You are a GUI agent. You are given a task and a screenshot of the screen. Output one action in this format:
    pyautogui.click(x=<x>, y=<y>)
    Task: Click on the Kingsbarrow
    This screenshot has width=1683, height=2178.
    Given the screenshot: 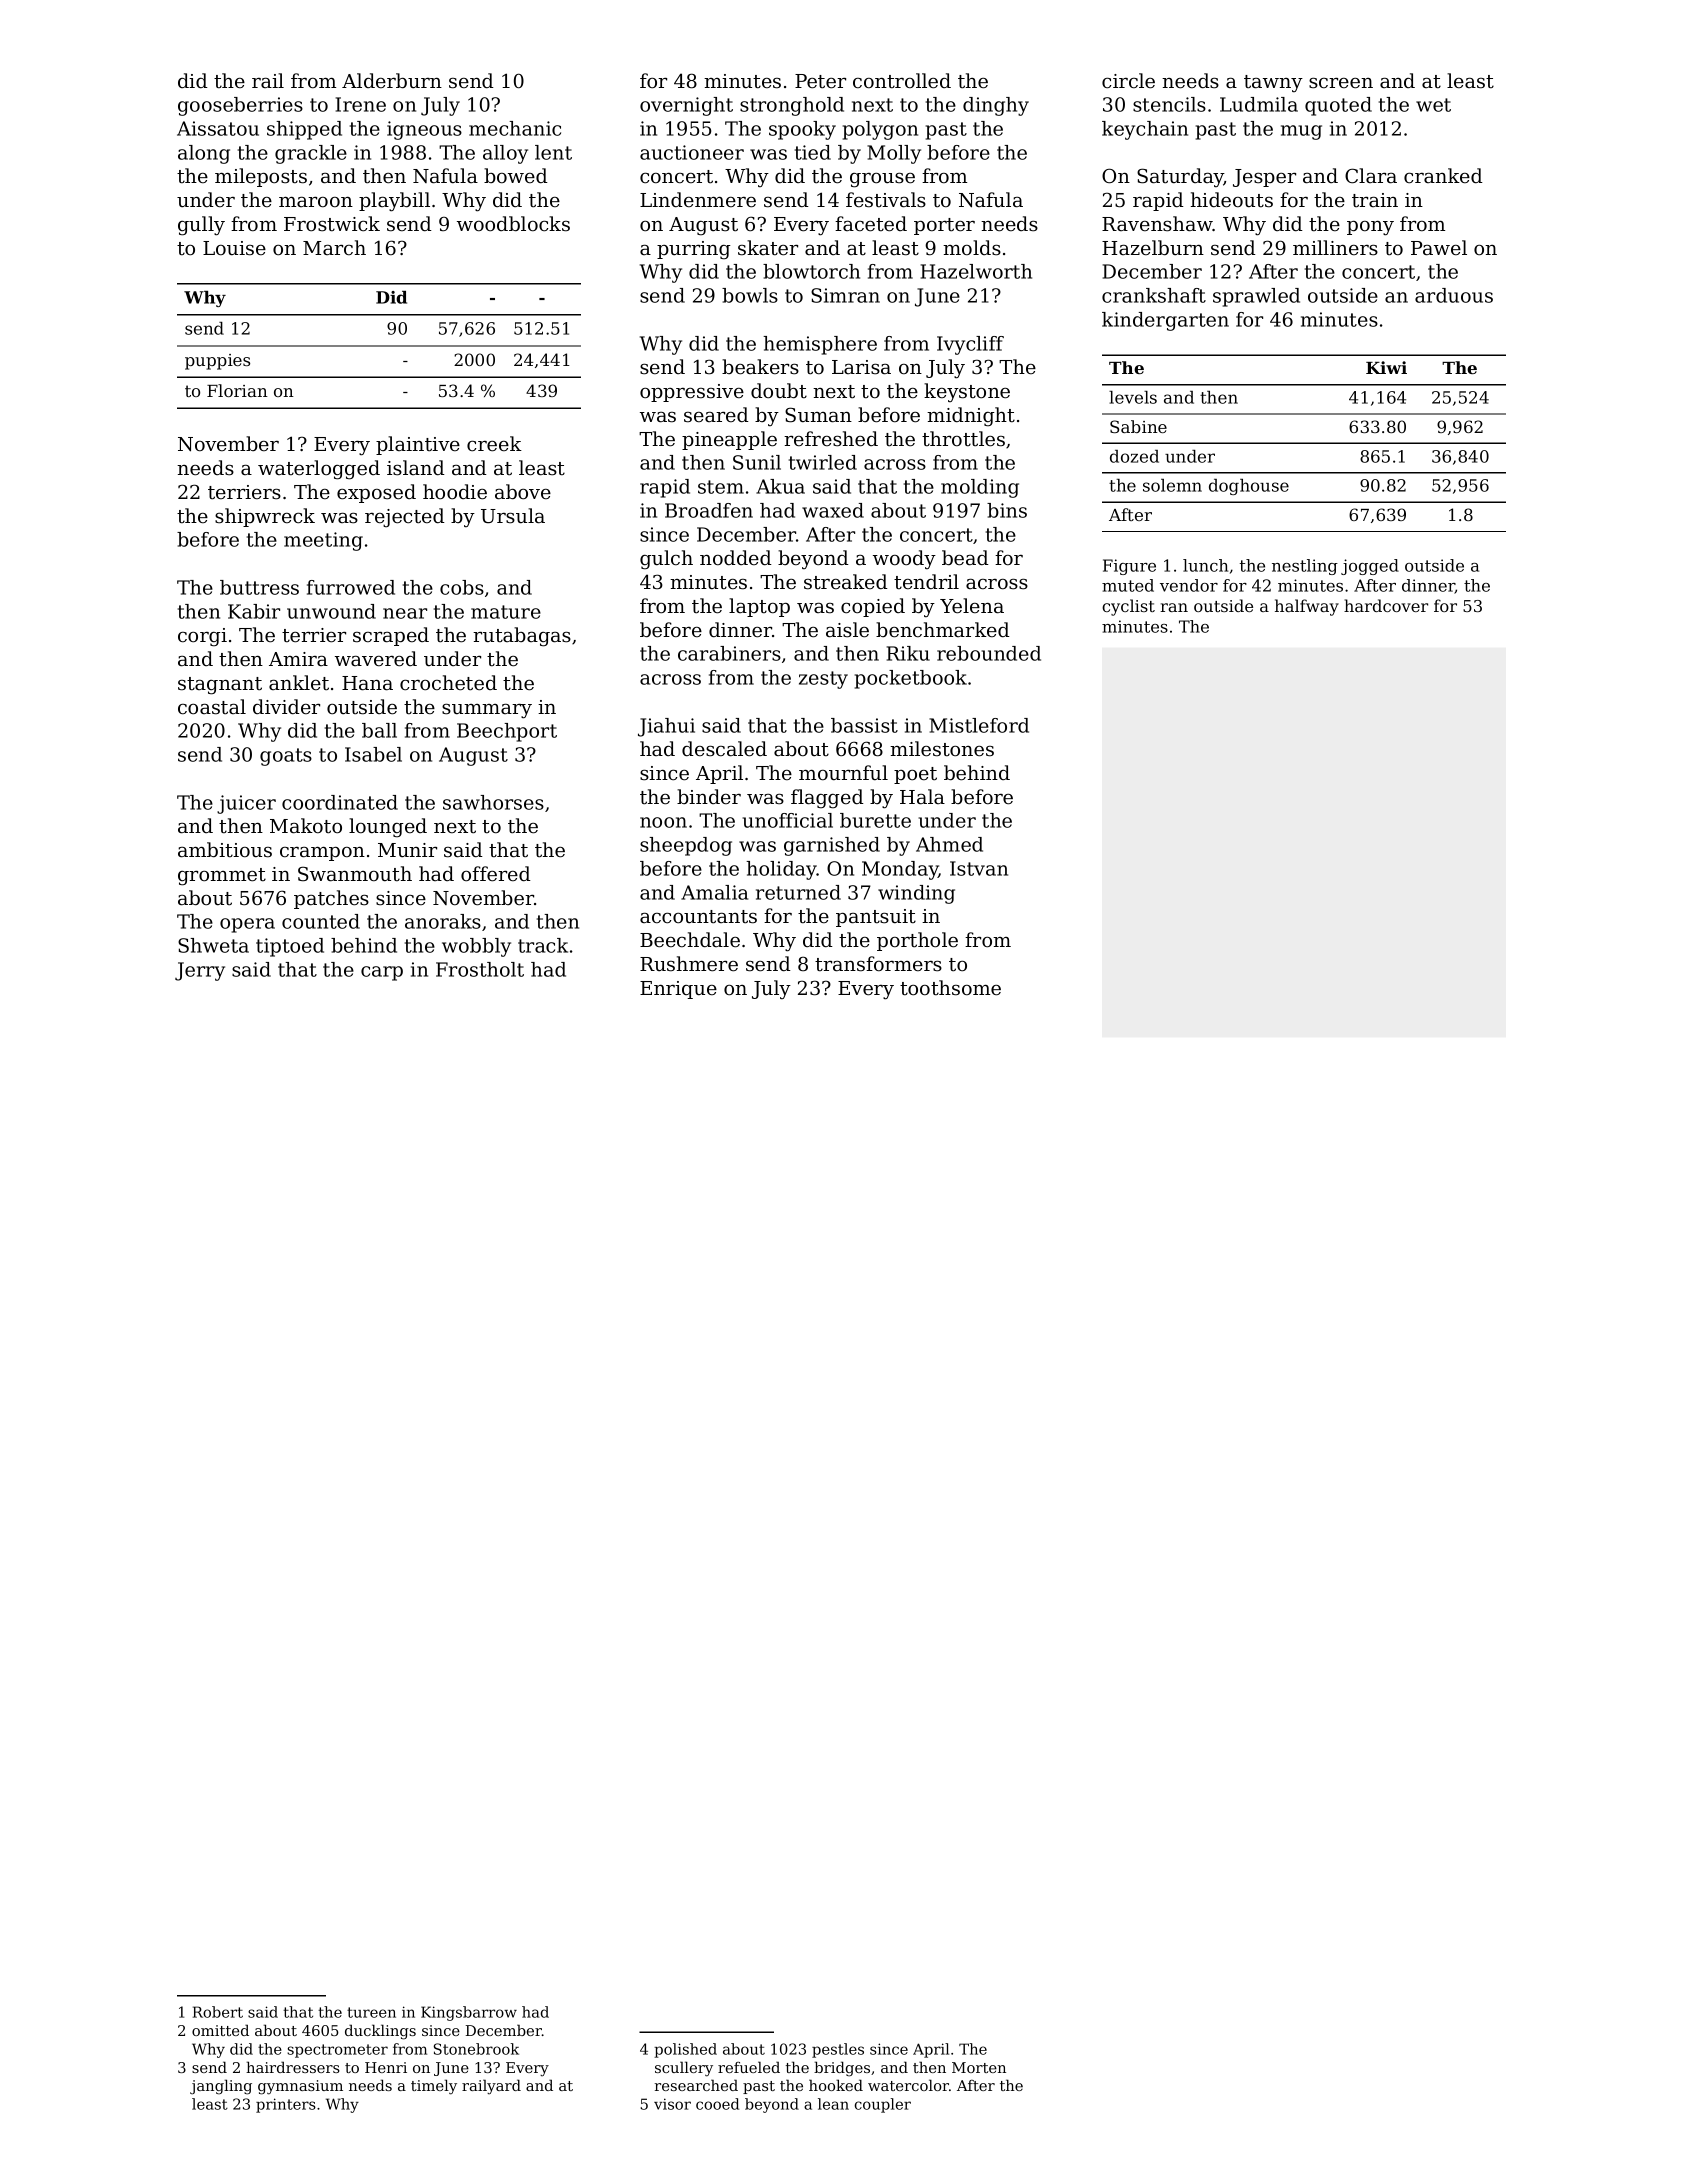 What is the action you would take?
    pyautogui.click(x=469, y=2013)
